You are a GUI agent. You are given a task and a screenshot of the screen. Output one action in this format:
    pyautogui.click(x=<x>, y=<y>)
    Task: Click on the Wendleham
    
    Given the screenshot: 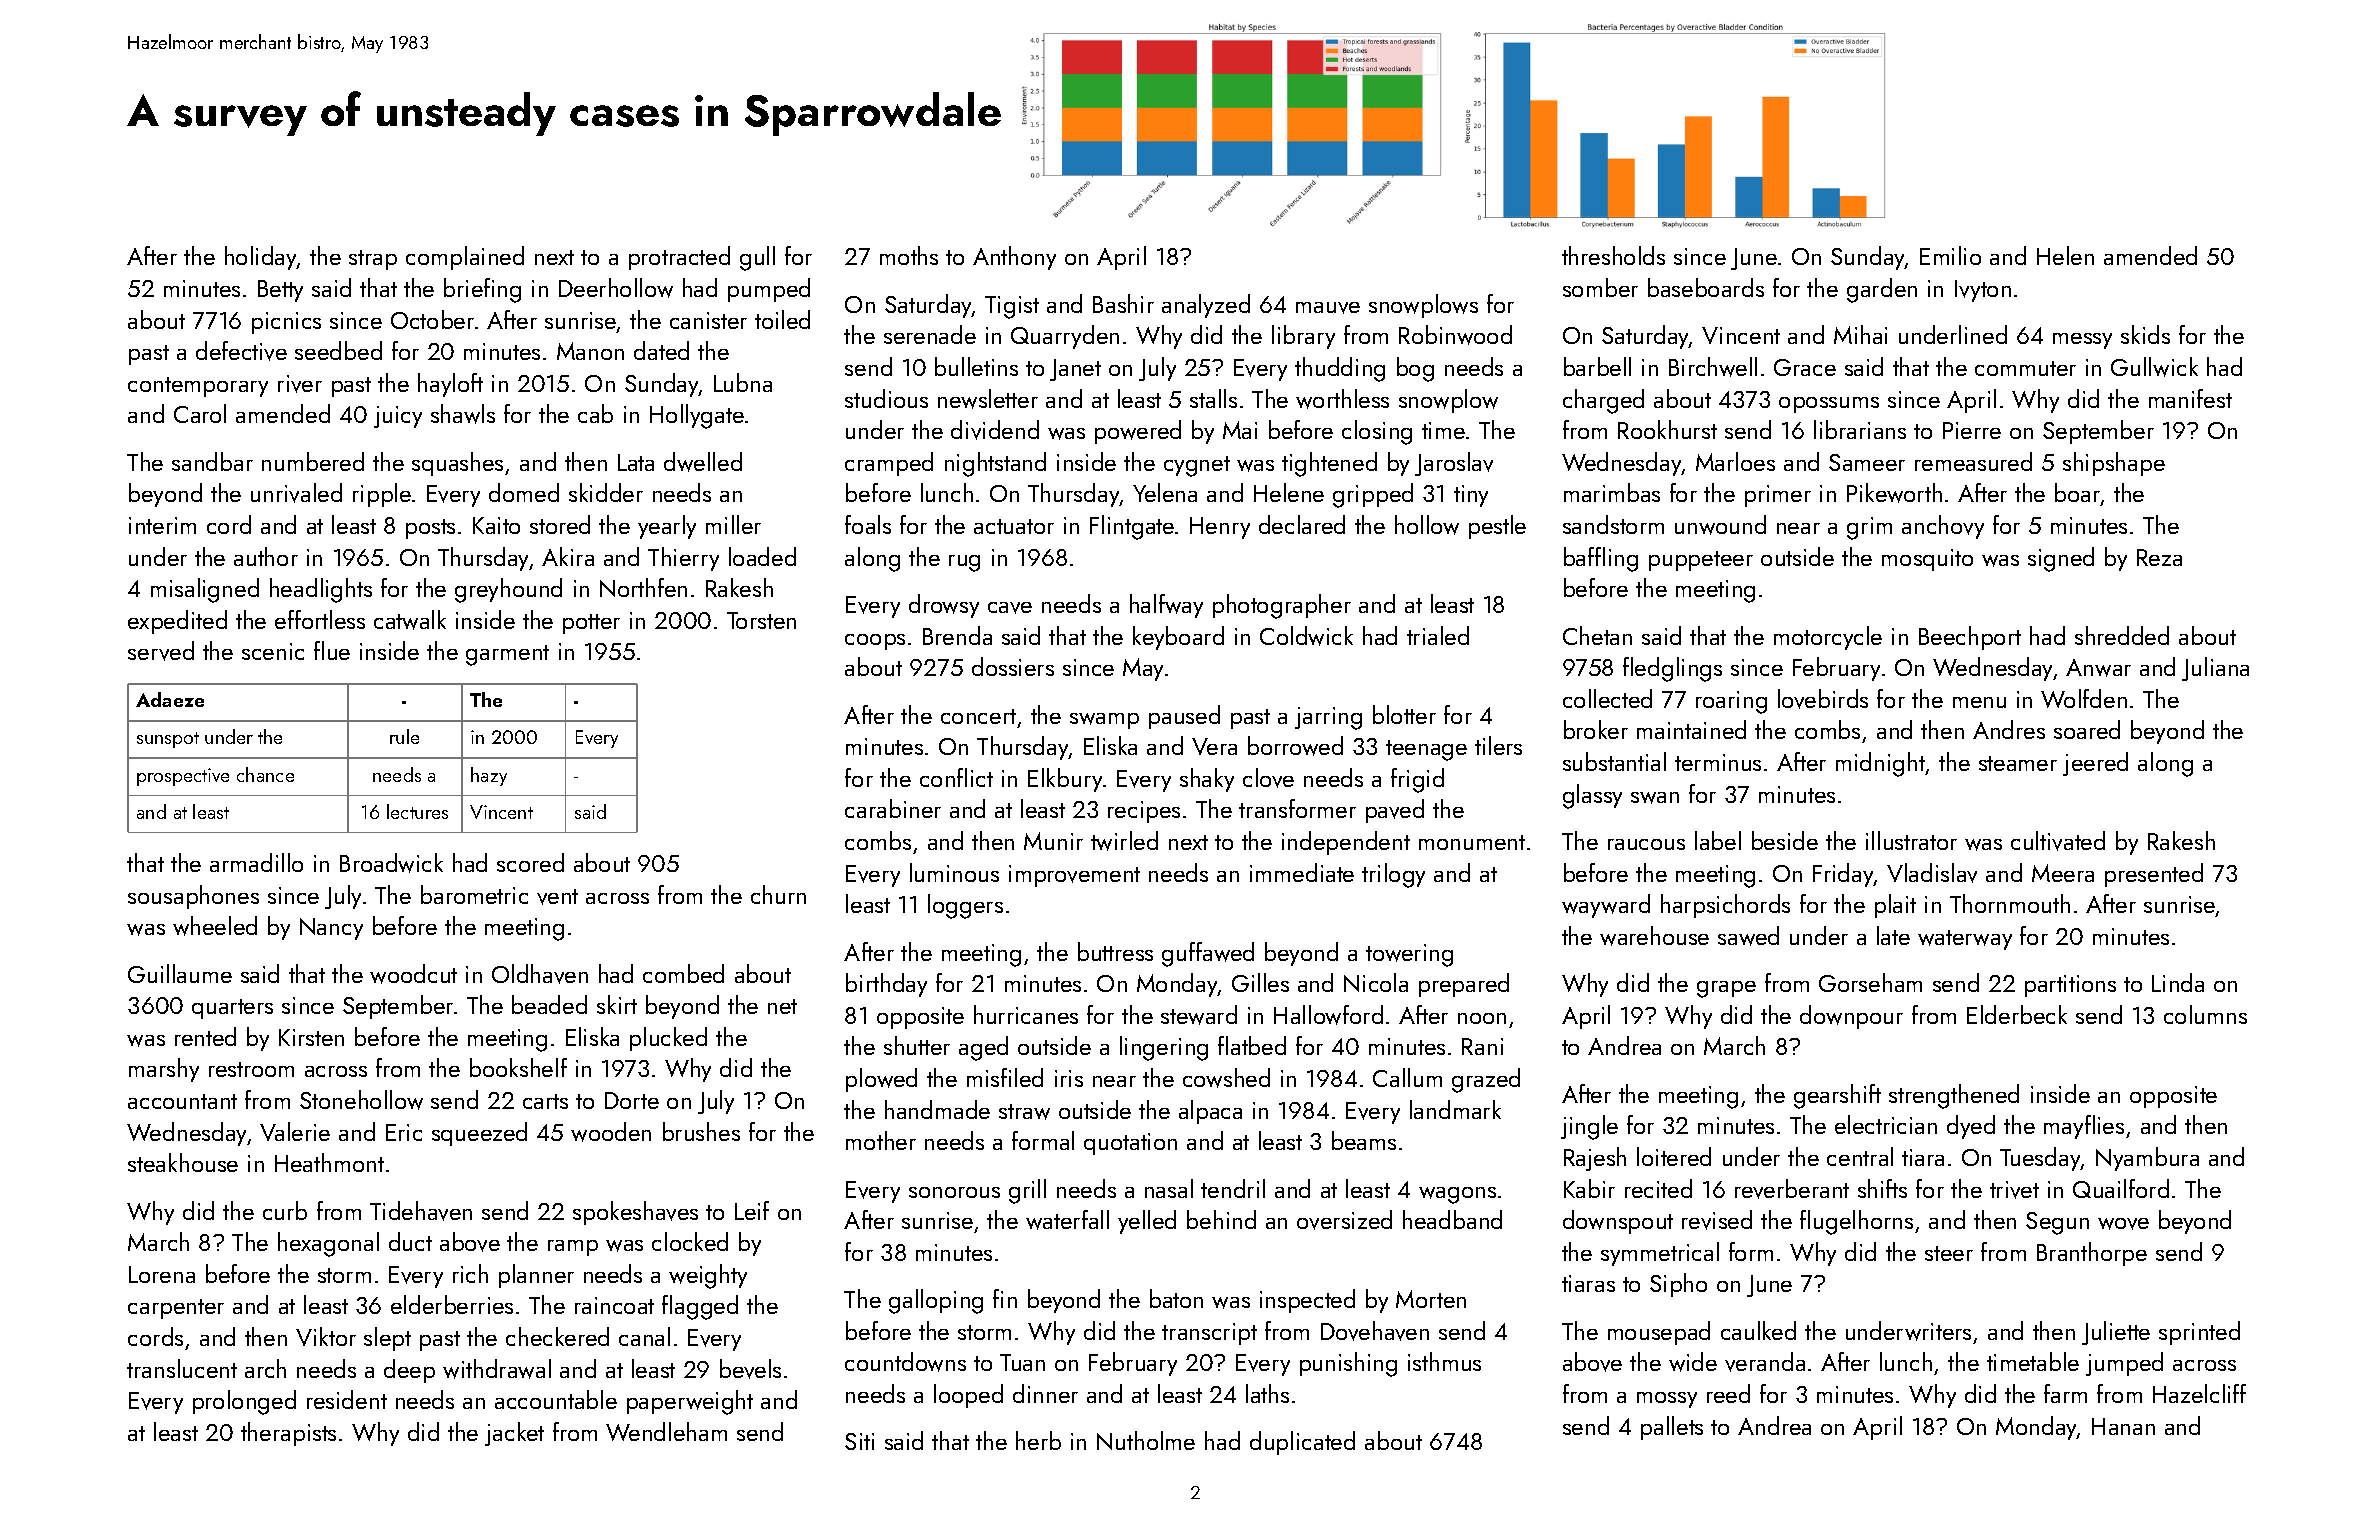 What is the action you would take?
    pyautogui.click(x=666, y=1431)
